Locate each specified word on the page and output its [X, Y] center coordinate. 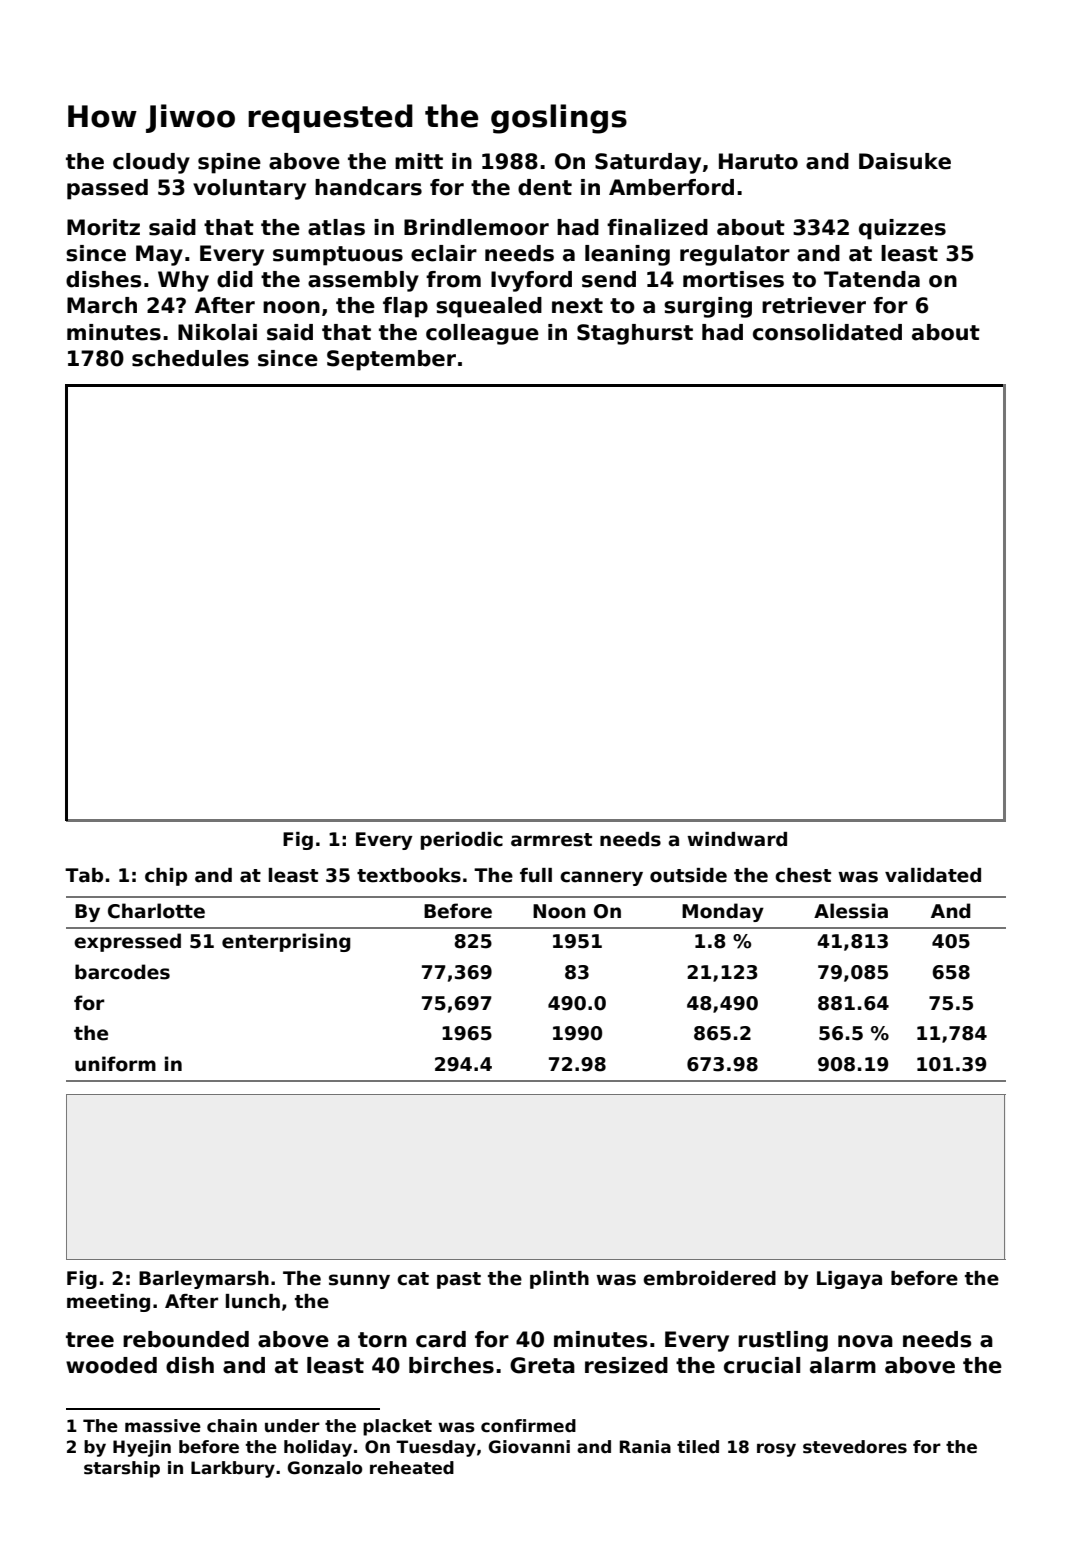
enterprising [286, 942]
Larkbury [233, 1469]
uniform [115, 1064]
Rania [645, 1447]
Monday [723, 912]
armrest [551, 840]
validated [933, 875]
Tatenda [872, 279]
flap [405, 307]
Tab [84, 875]
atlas [336, 227]
